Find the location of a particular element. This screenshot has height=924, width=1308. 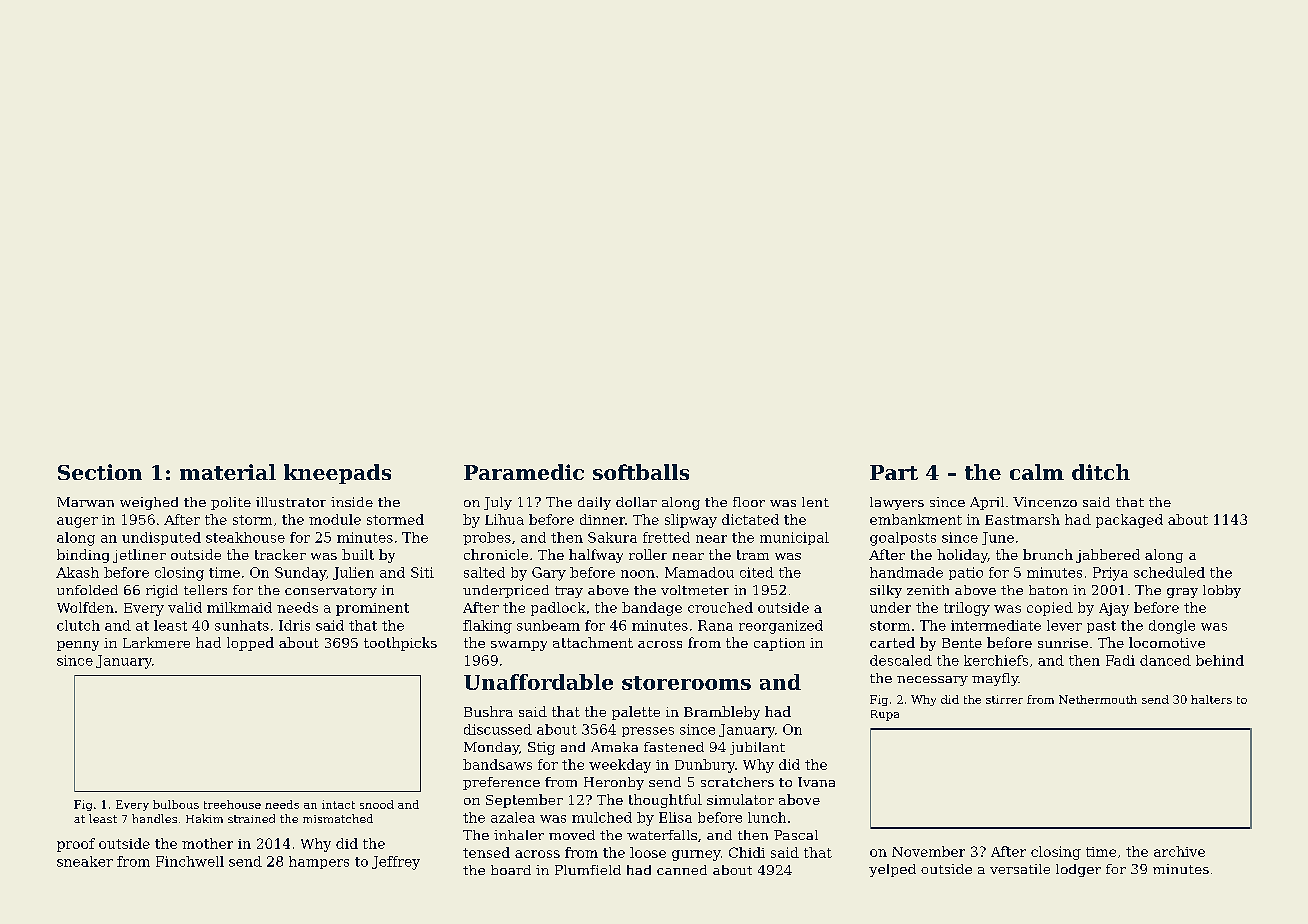

waterfalls is located at coordinates (662, 835).
